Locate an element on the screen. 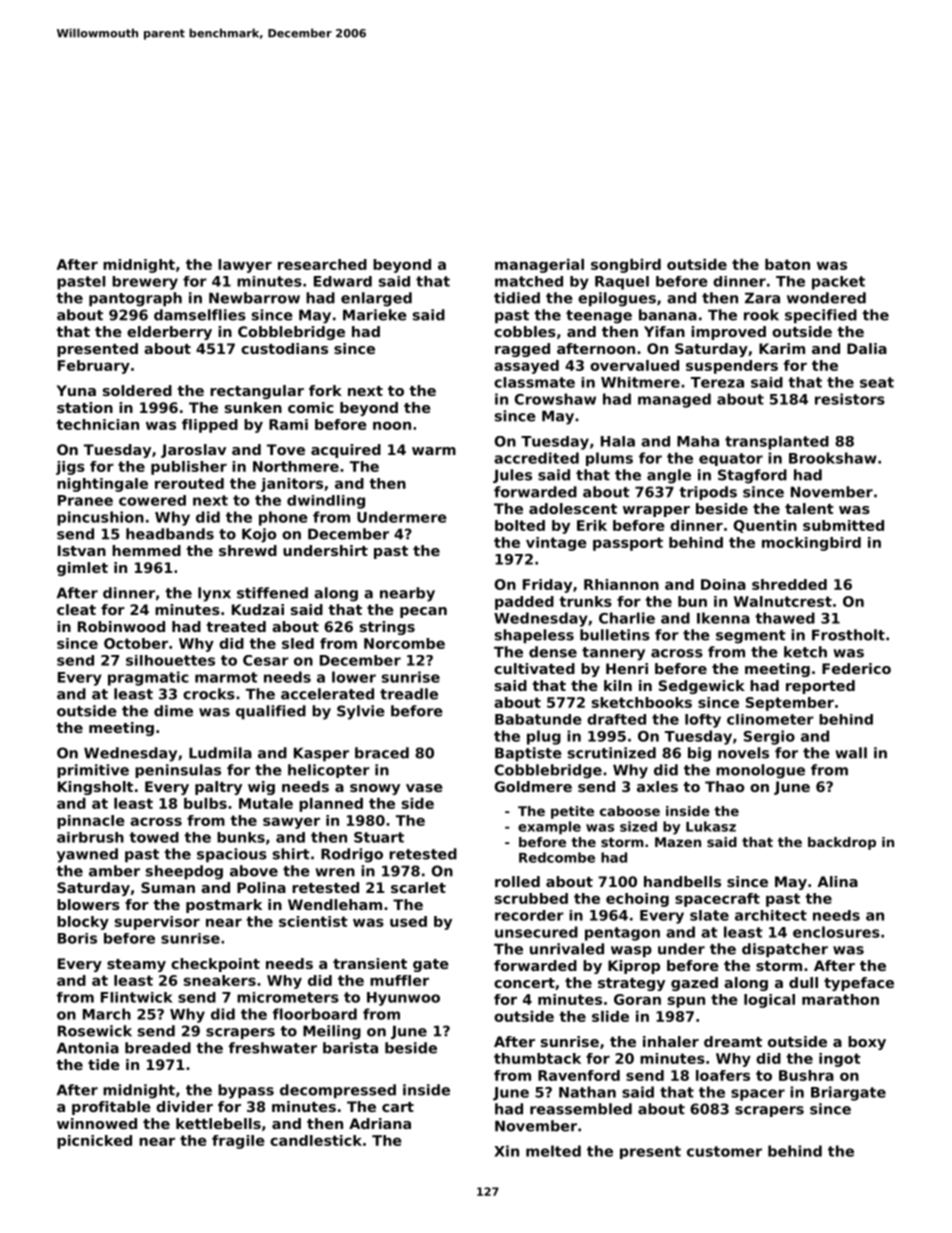 This screenshot has height=1233, width=952. baton is located at coordinates (787, 264).
